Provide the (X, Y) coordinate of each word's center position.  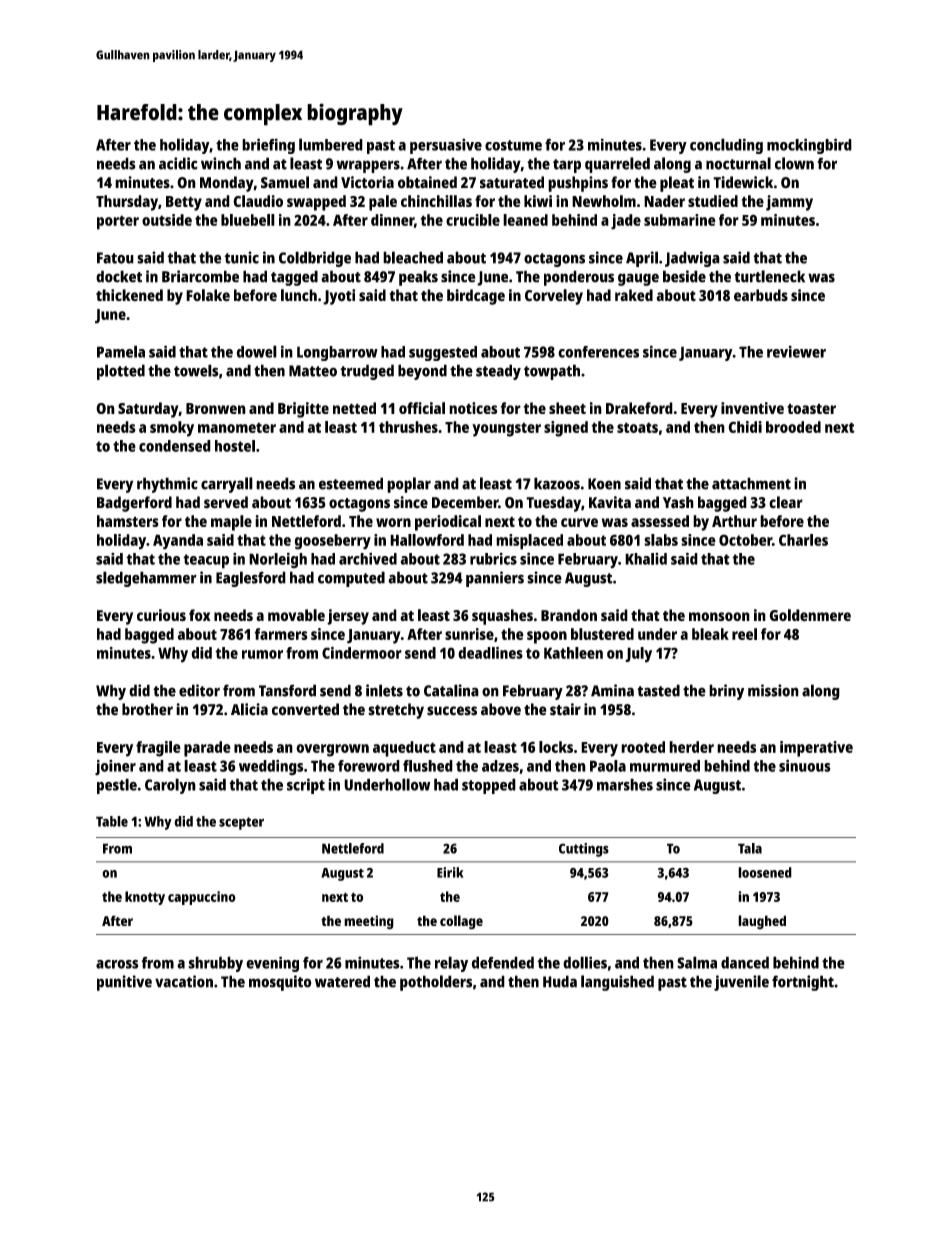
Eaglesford (251, 579)
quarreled (617, 165)
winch (221, 163)
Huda (560, 981)
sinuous (805, 765)
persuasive (446, 146)
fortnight (803, 983)
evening (272, 964)
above (501, 709)
